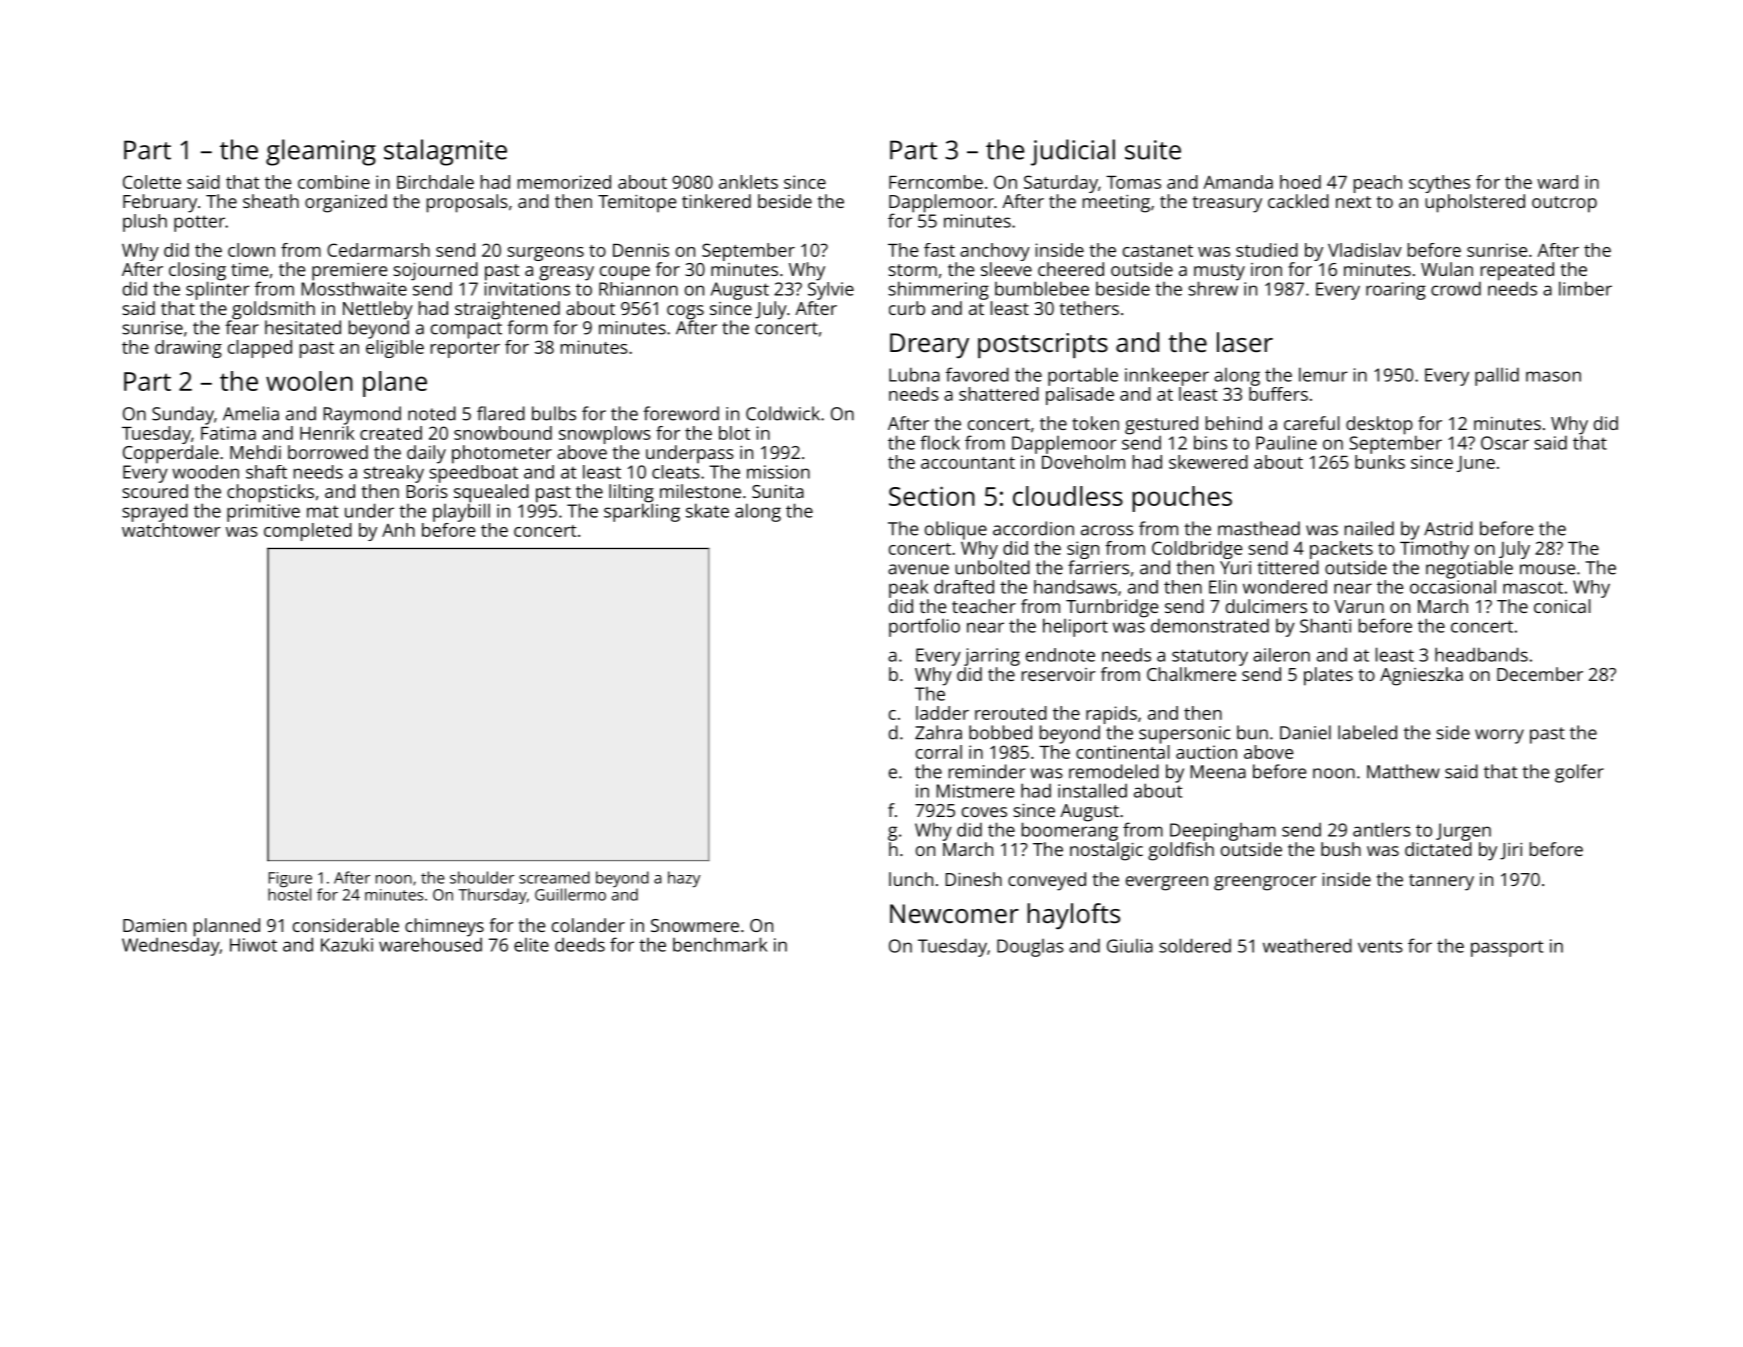 This screenshot has height=1347, width=1743. What do you see at coordinates (992, 567) in the screenshot?
I see `unbolted` at bounding box center [992, 567].
